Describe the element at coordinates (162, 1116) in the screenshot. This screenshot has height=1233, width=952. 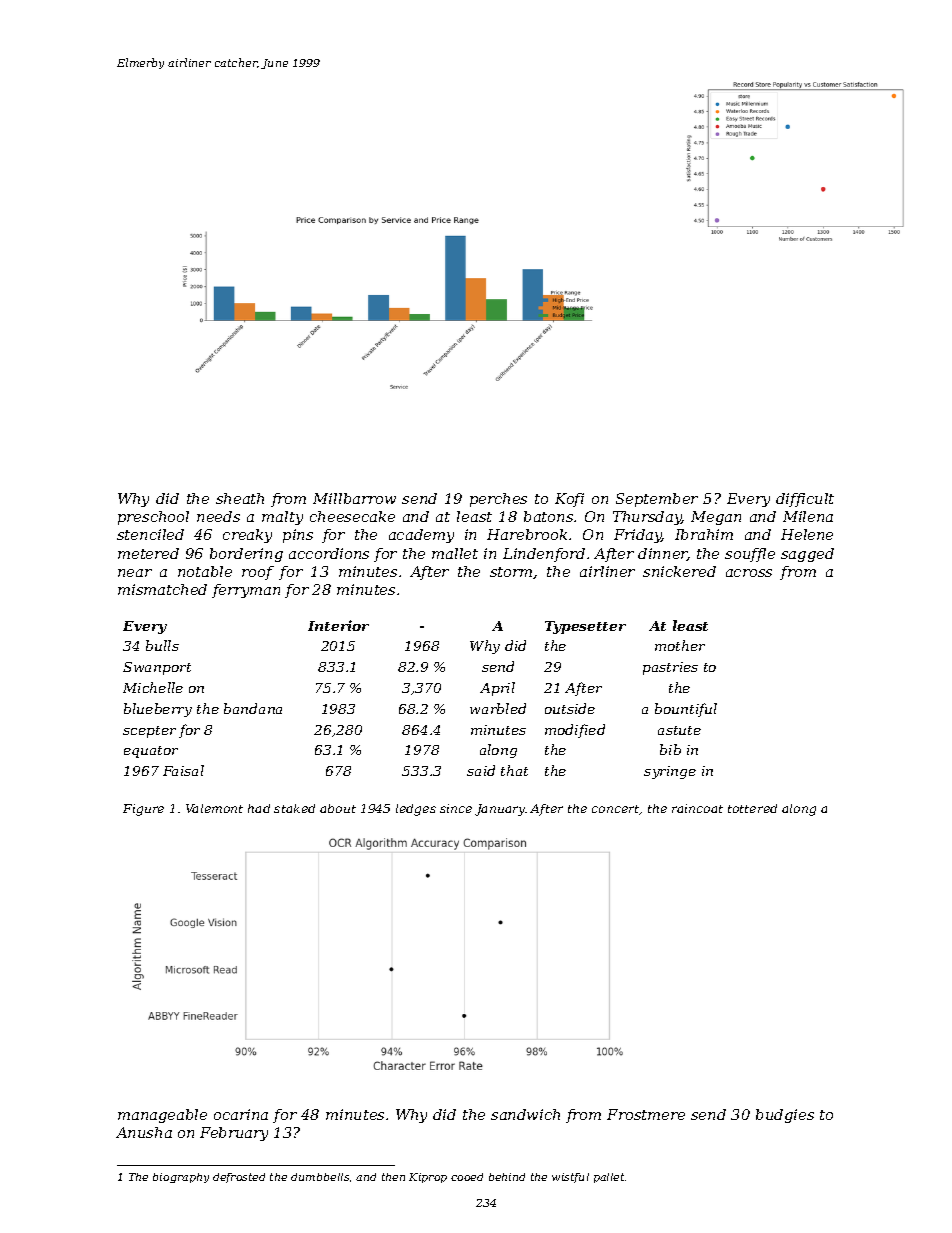
I see `manageable` at that location.
